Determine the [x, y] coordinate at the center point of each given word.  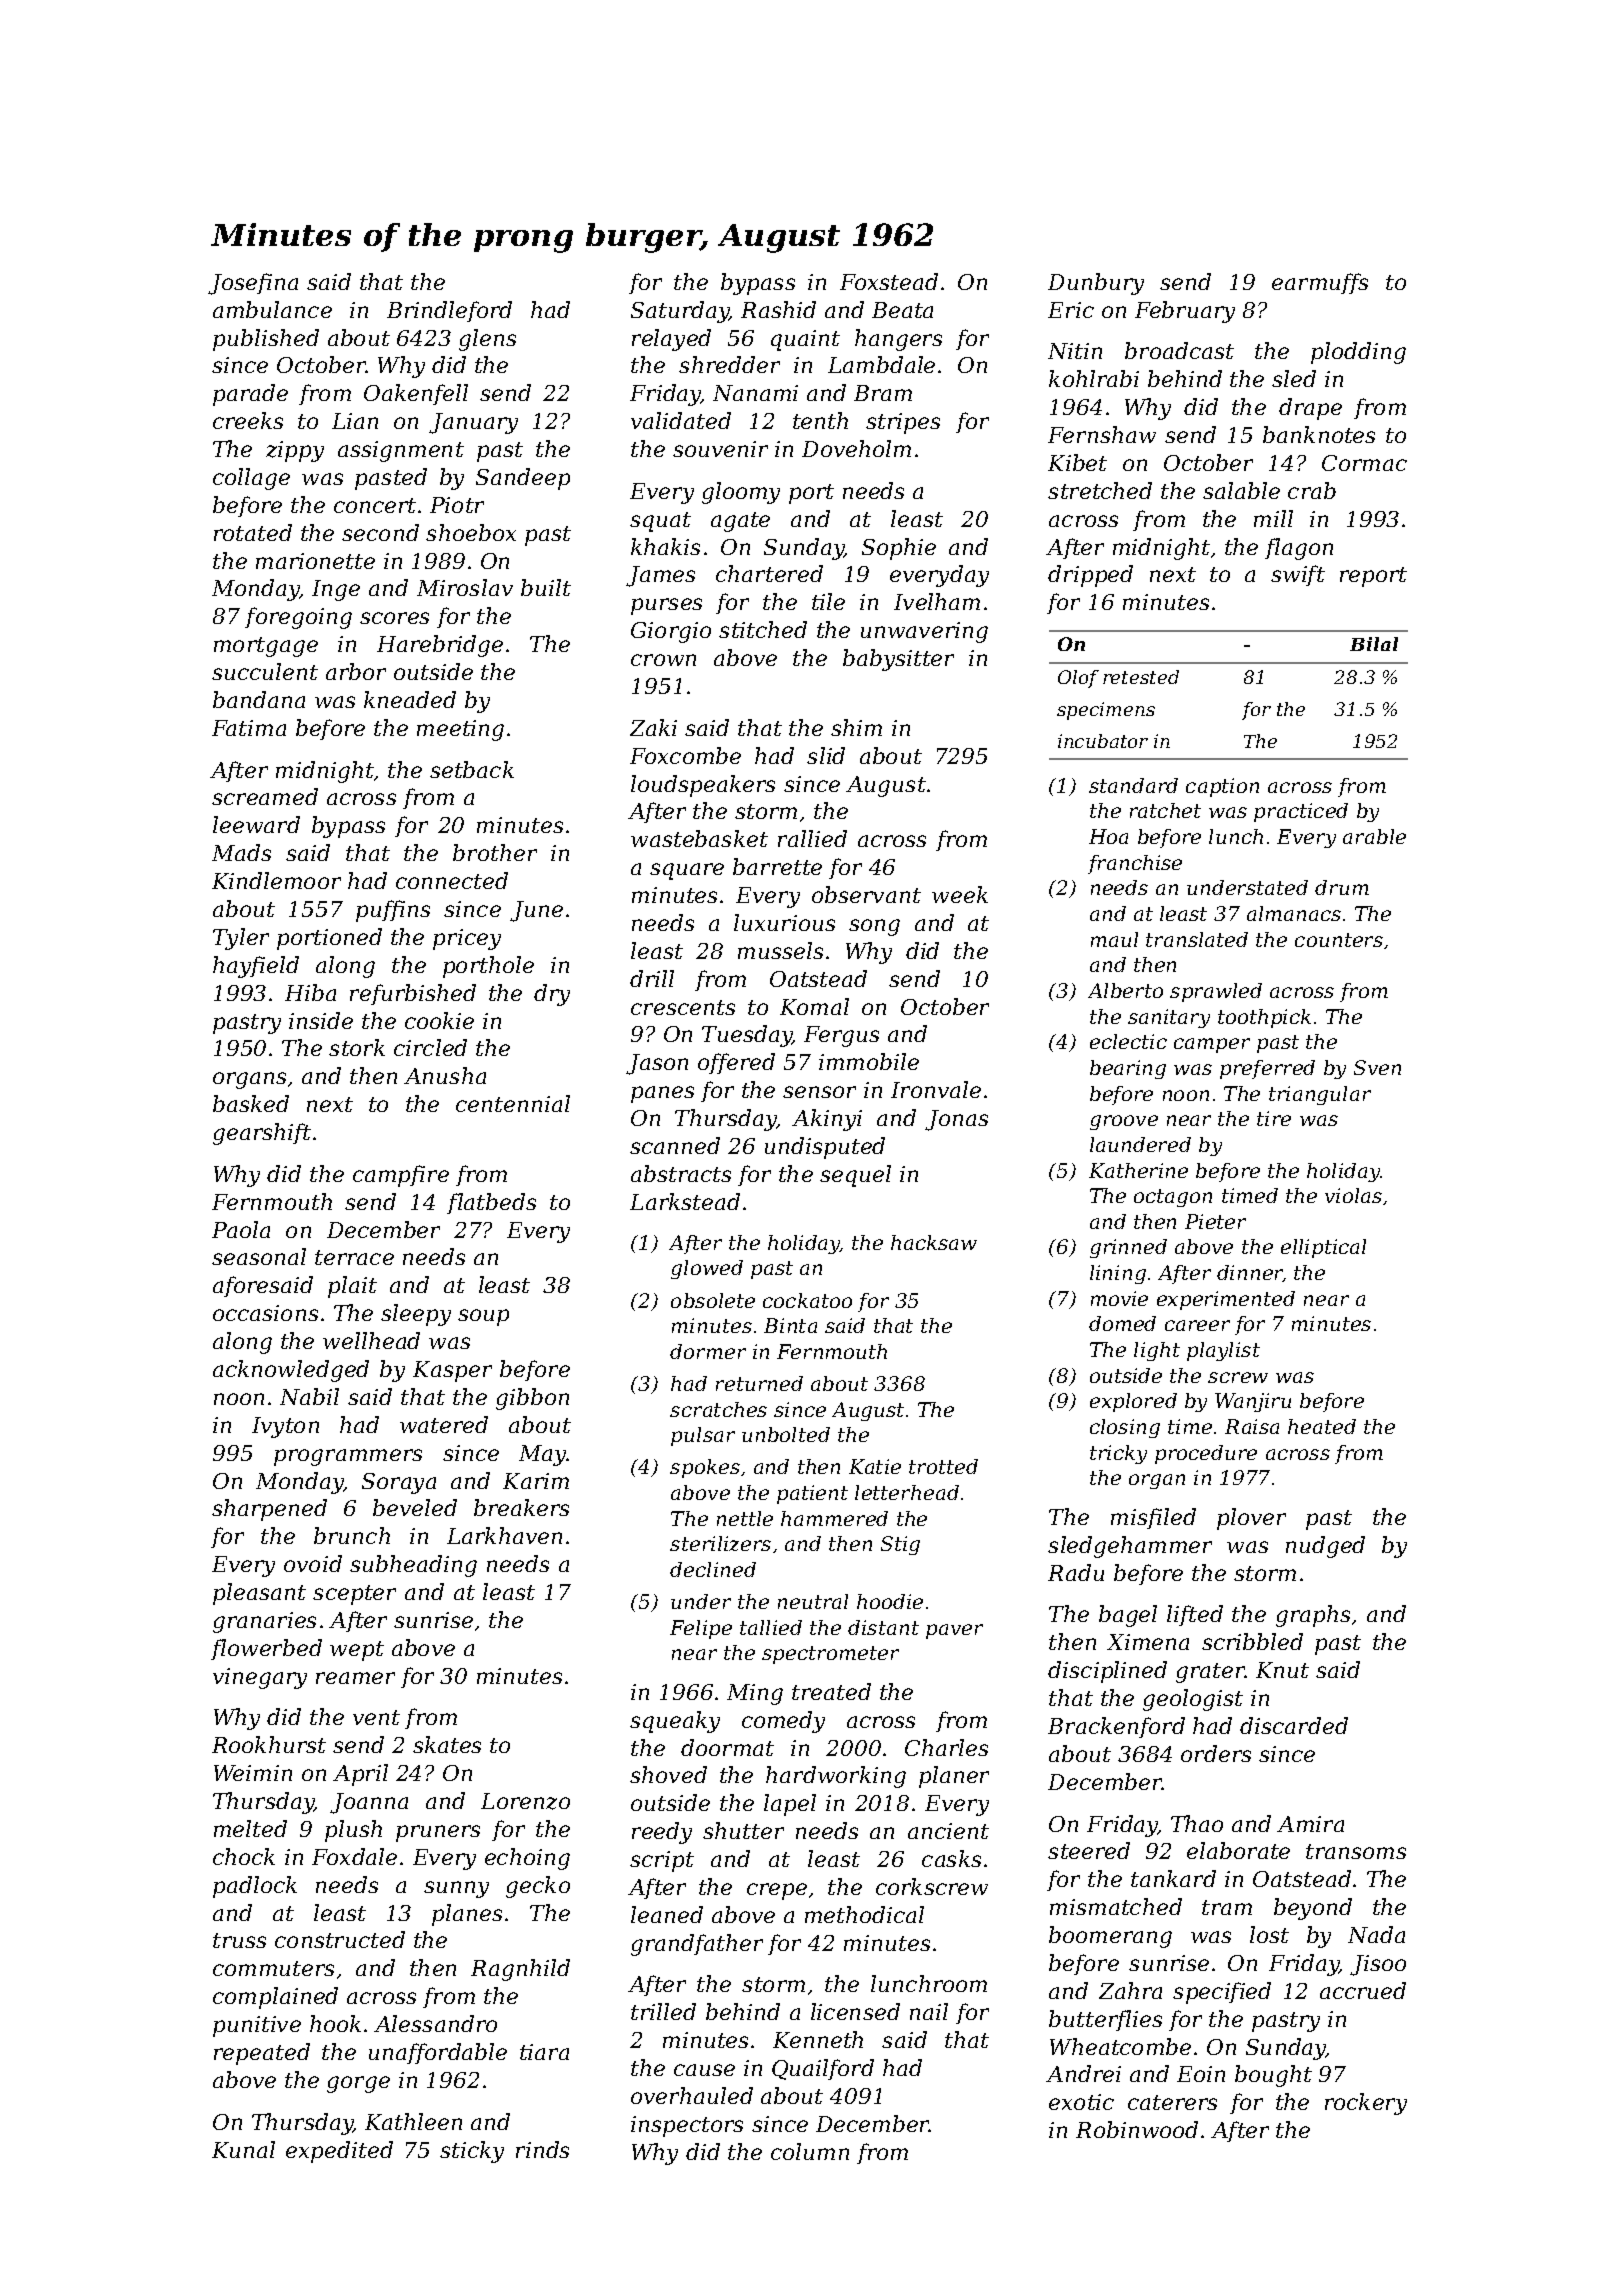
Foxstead [889, 281]
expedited [339, 2152]
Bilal [1374, 644]
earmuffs [1320, 283]
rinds [542, 2149]
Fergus [841, 1036]
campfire [401, 1176]
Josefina [253, 284]
